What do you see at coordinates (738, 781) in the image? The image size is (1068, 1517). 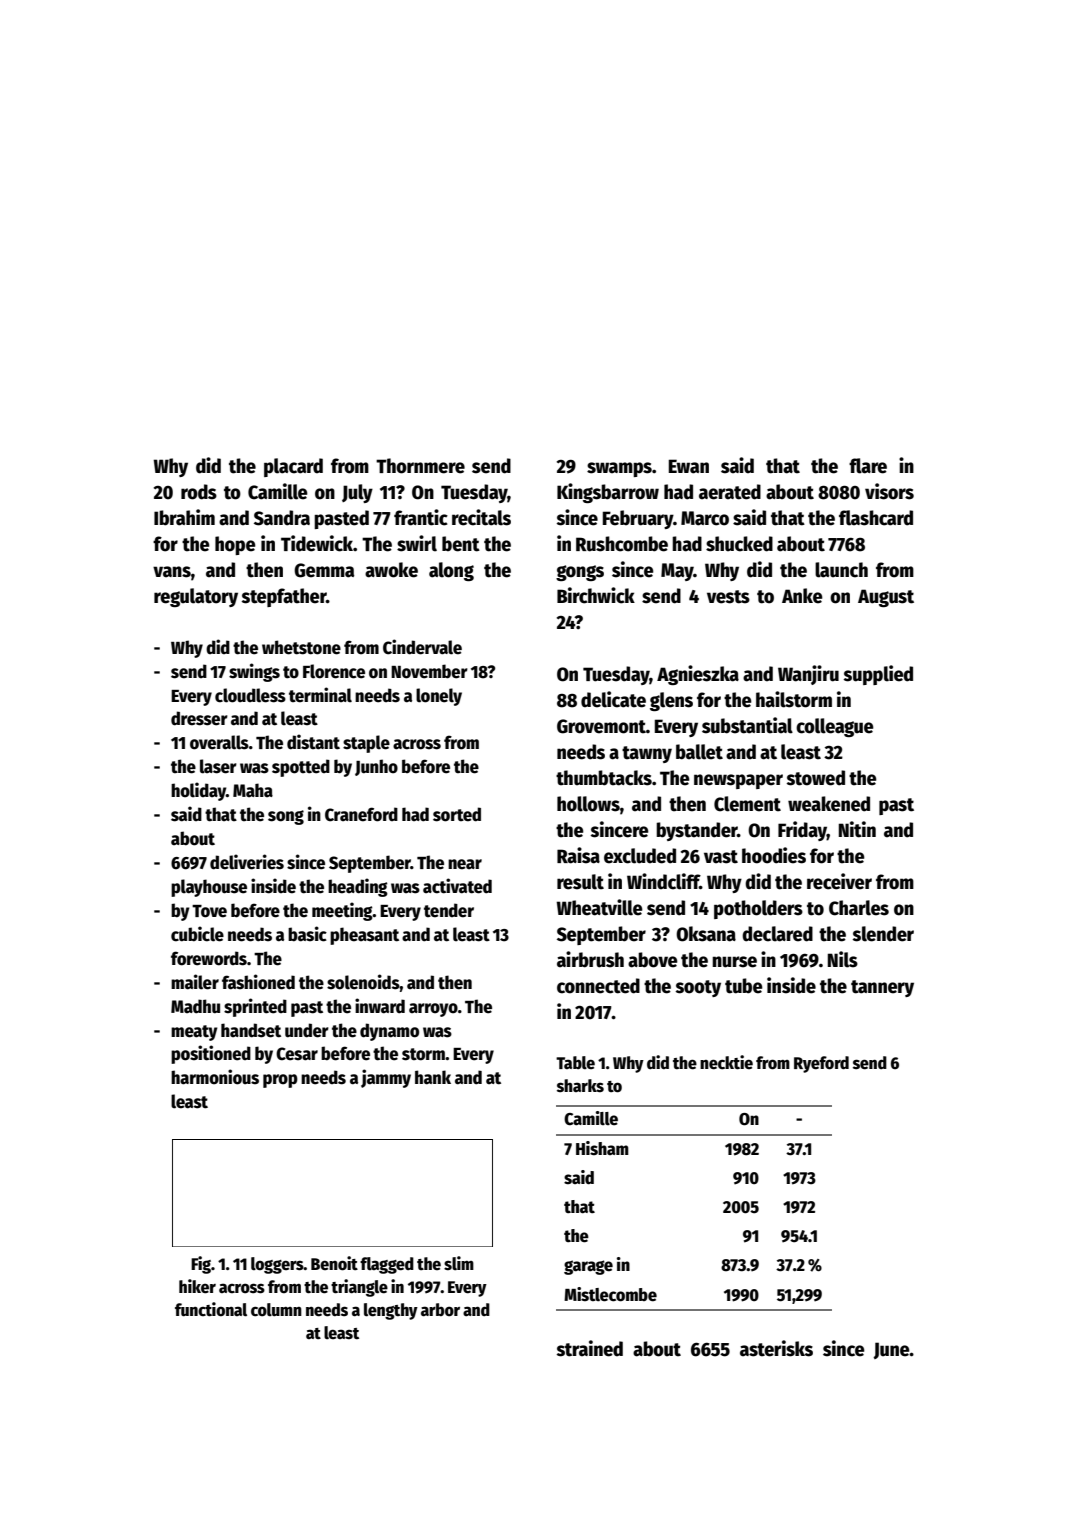 I see `newspaper` at bounding box center [738, 781].
